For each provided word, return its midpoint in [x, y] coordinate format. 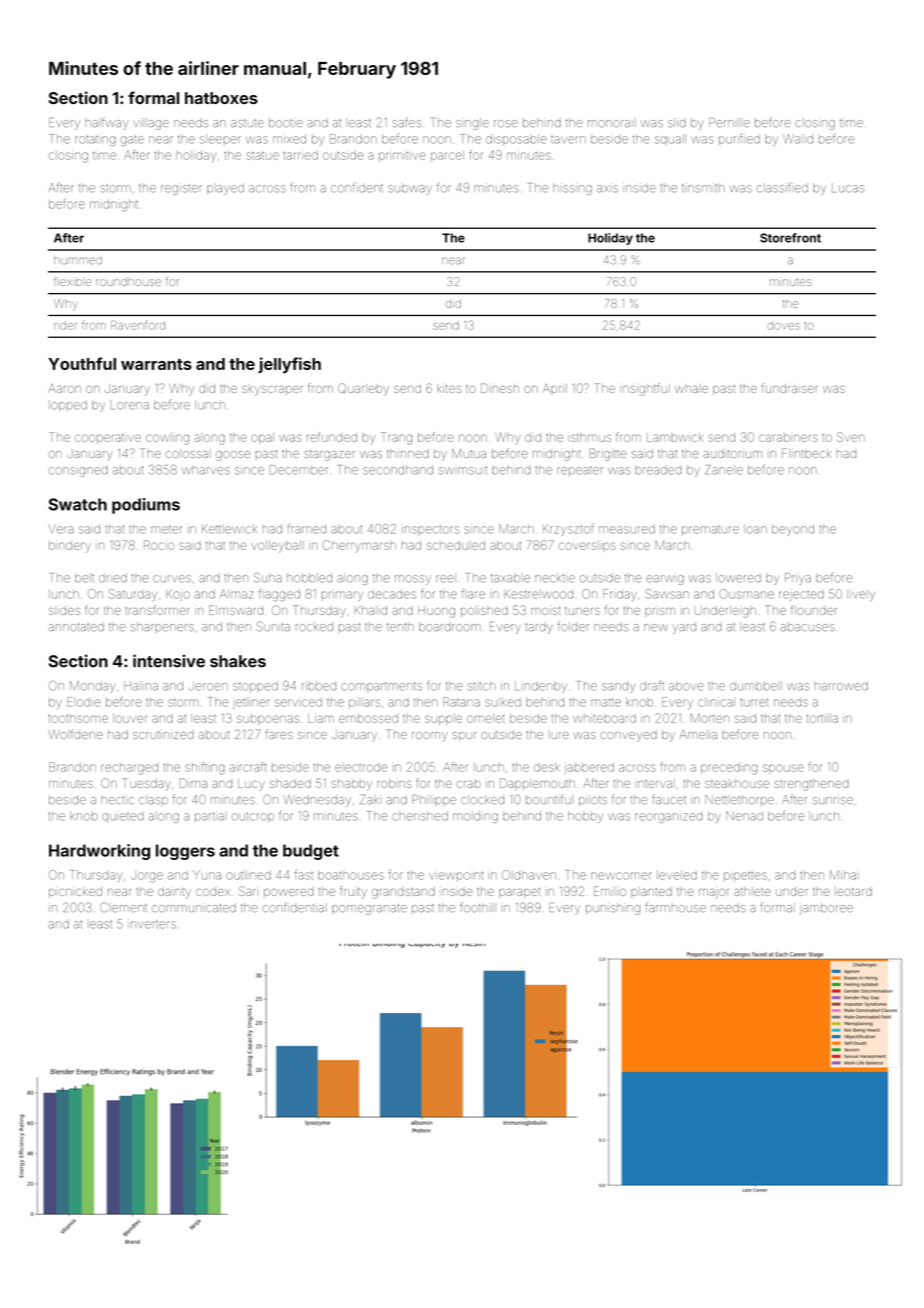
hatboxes [221, 98]
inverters [152, 925]
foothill [478, 907]
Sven [851, 437]
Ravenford [138, 325]
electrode [361, 767]
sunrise [833, 800]
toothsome [78, 718]
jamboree [826, 908]
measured [627, 529]
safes [407, 122]
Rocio [159, 545]
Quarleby [363, 389]
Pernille [729, 122]
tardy [538, 628]
